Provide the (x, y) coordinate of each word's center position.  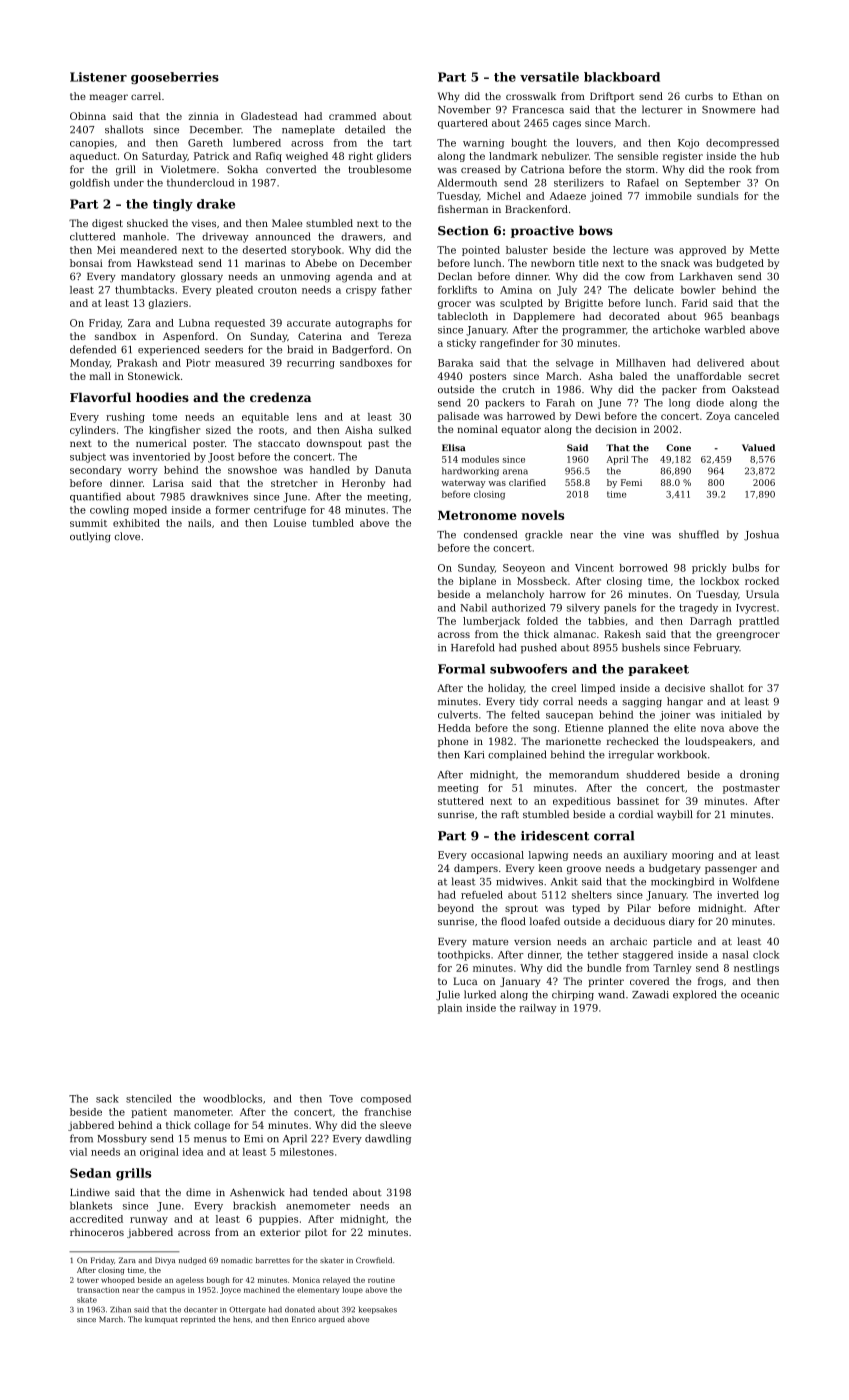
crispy (361, 291)
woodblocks (232, 1098)
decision (616, 429)
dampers (476, 869)
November (464, 109)
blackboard (622, 77)
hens (241, 1319)
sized (218, 430)
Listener (98, 77)
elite (685, 728)
